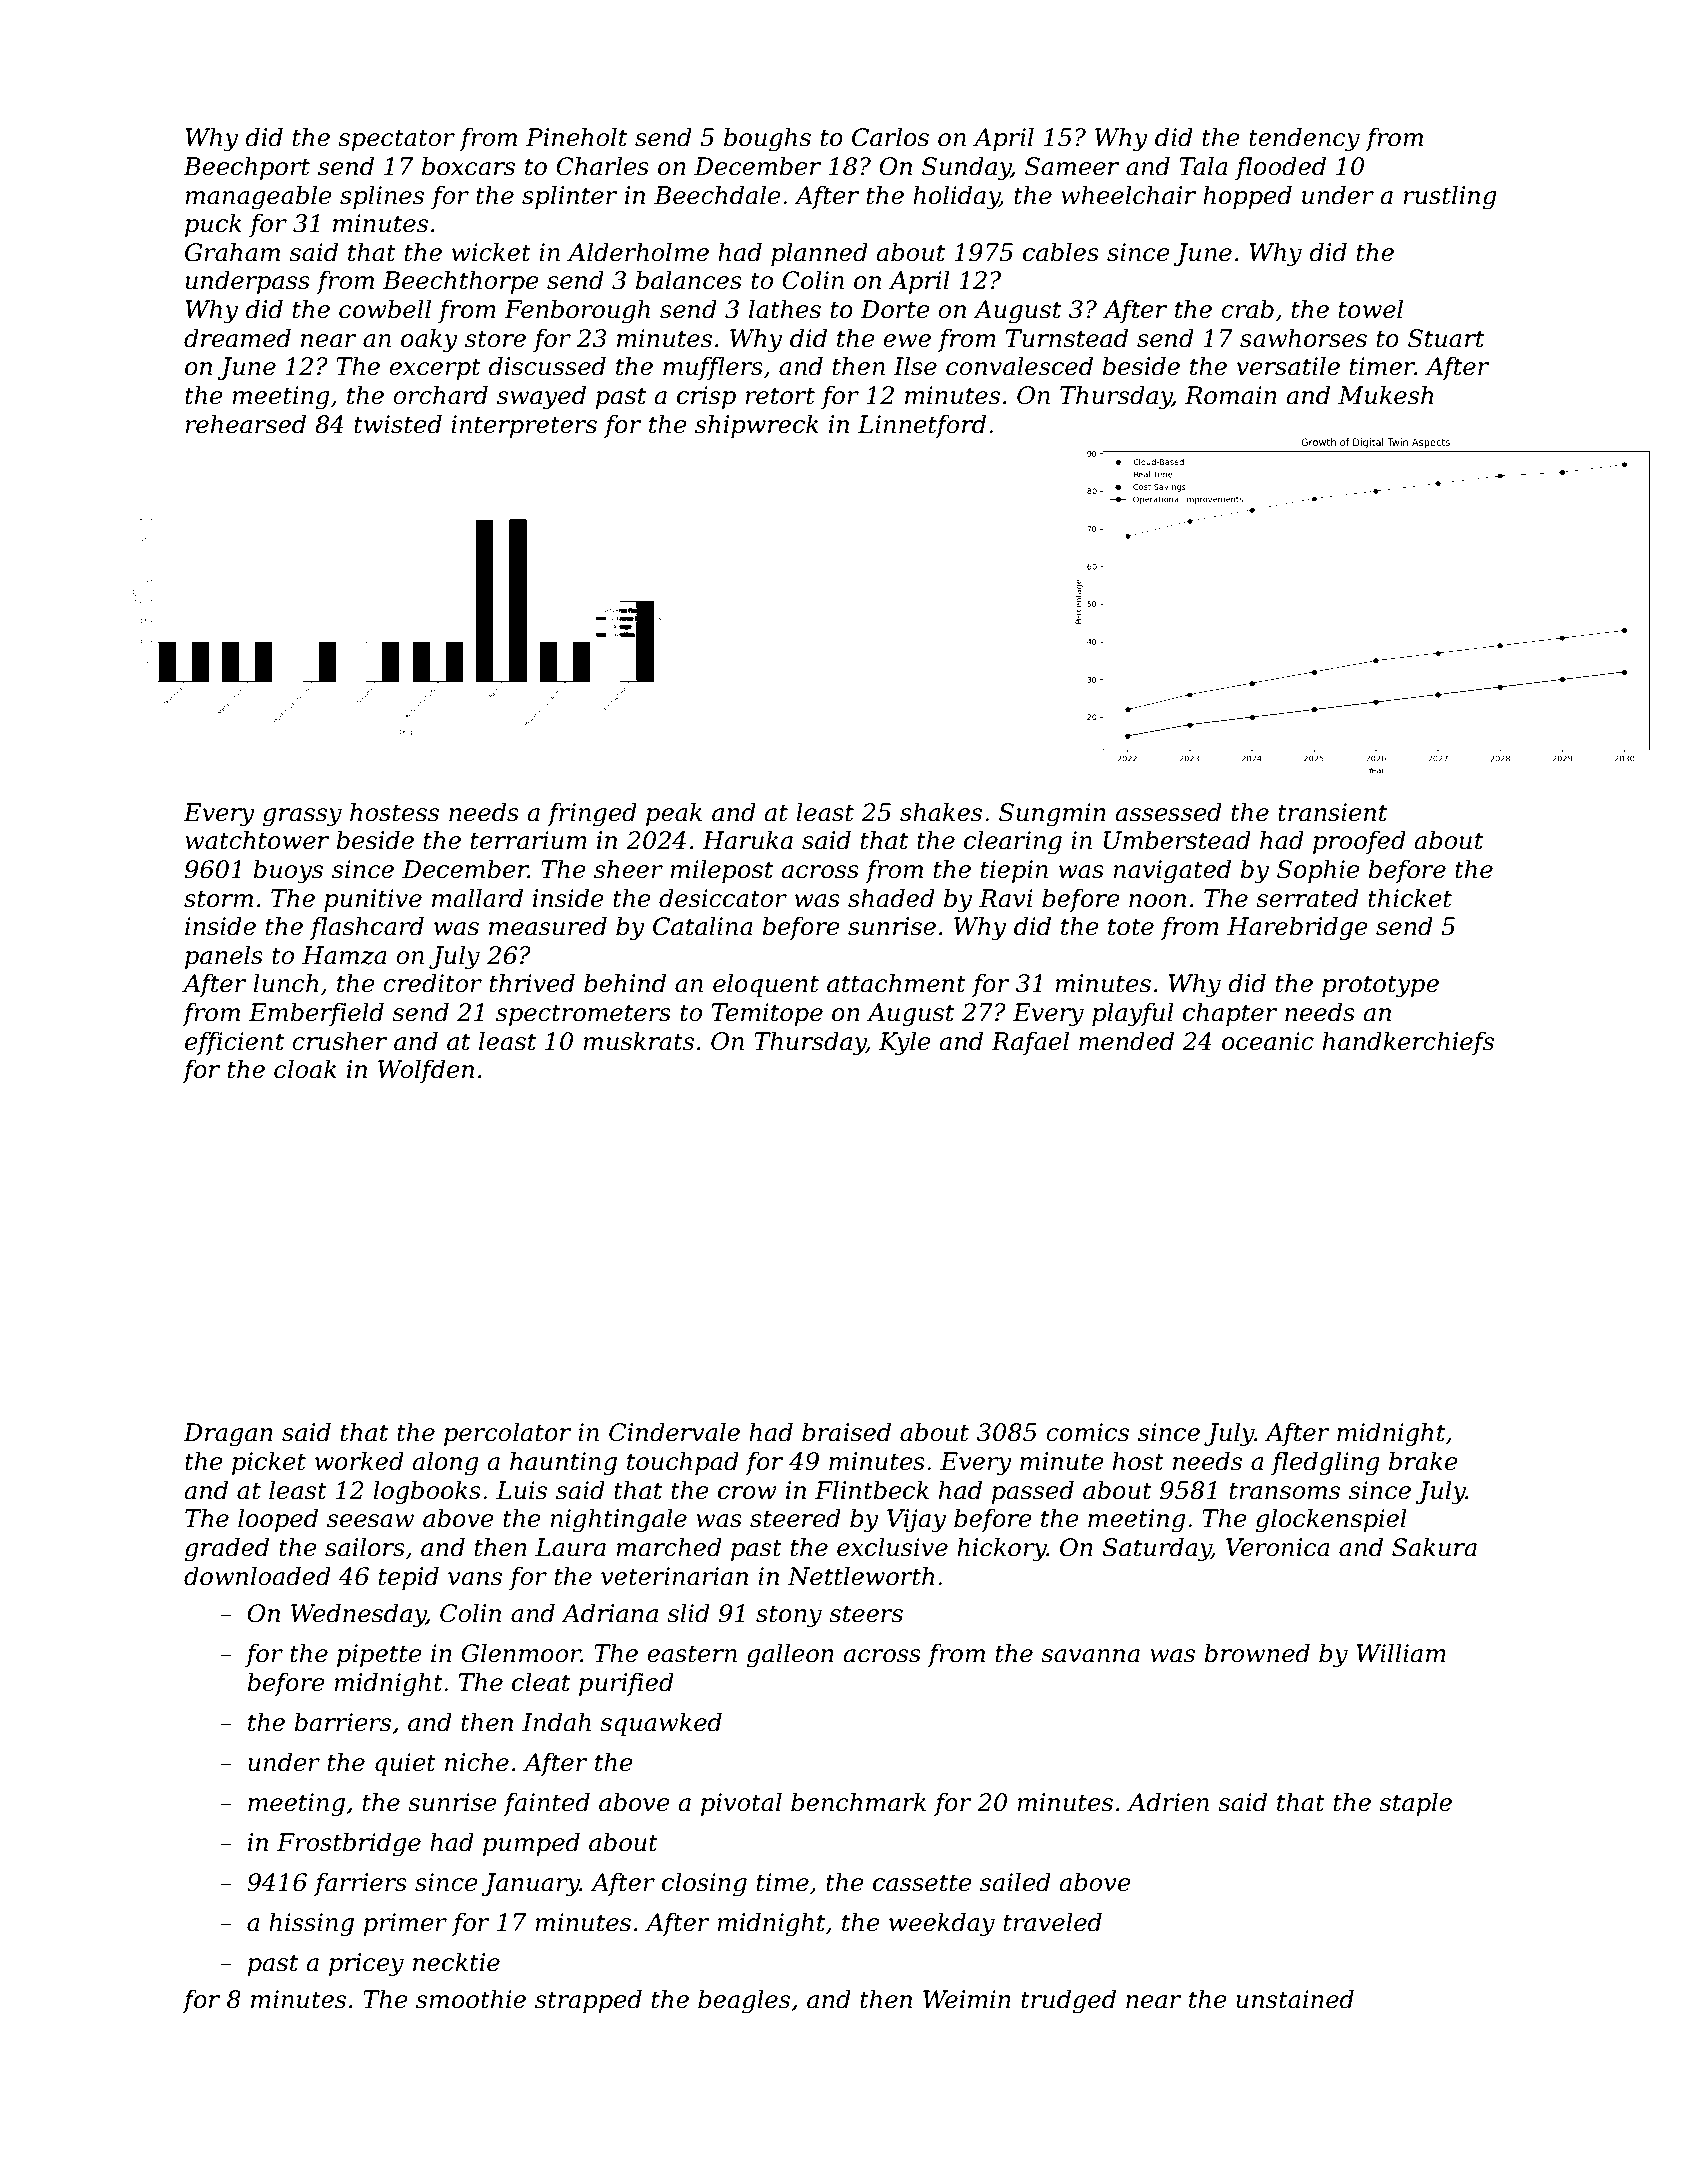 The height and width of the screenshot is (2178, 1683). Describe the element at coordinates (342, 1722) in the screenshot. I see `barriers` at that location.
